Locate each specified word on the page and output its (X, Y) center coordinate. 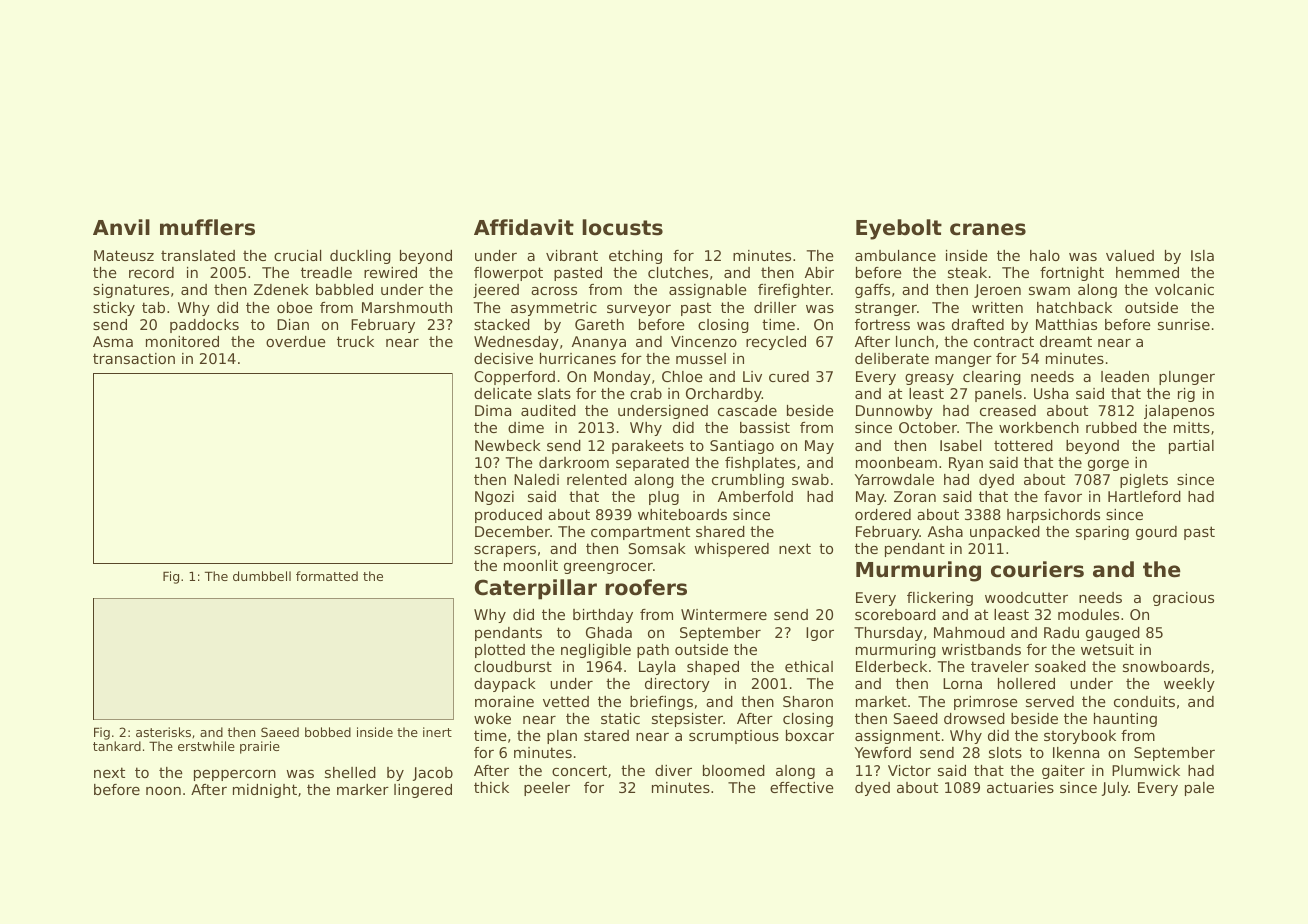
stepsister (687, 720)
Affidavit (524, 227)
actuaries (1020, 787)
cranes (988, 229)
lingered (423, 791)
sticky (114, 309)
